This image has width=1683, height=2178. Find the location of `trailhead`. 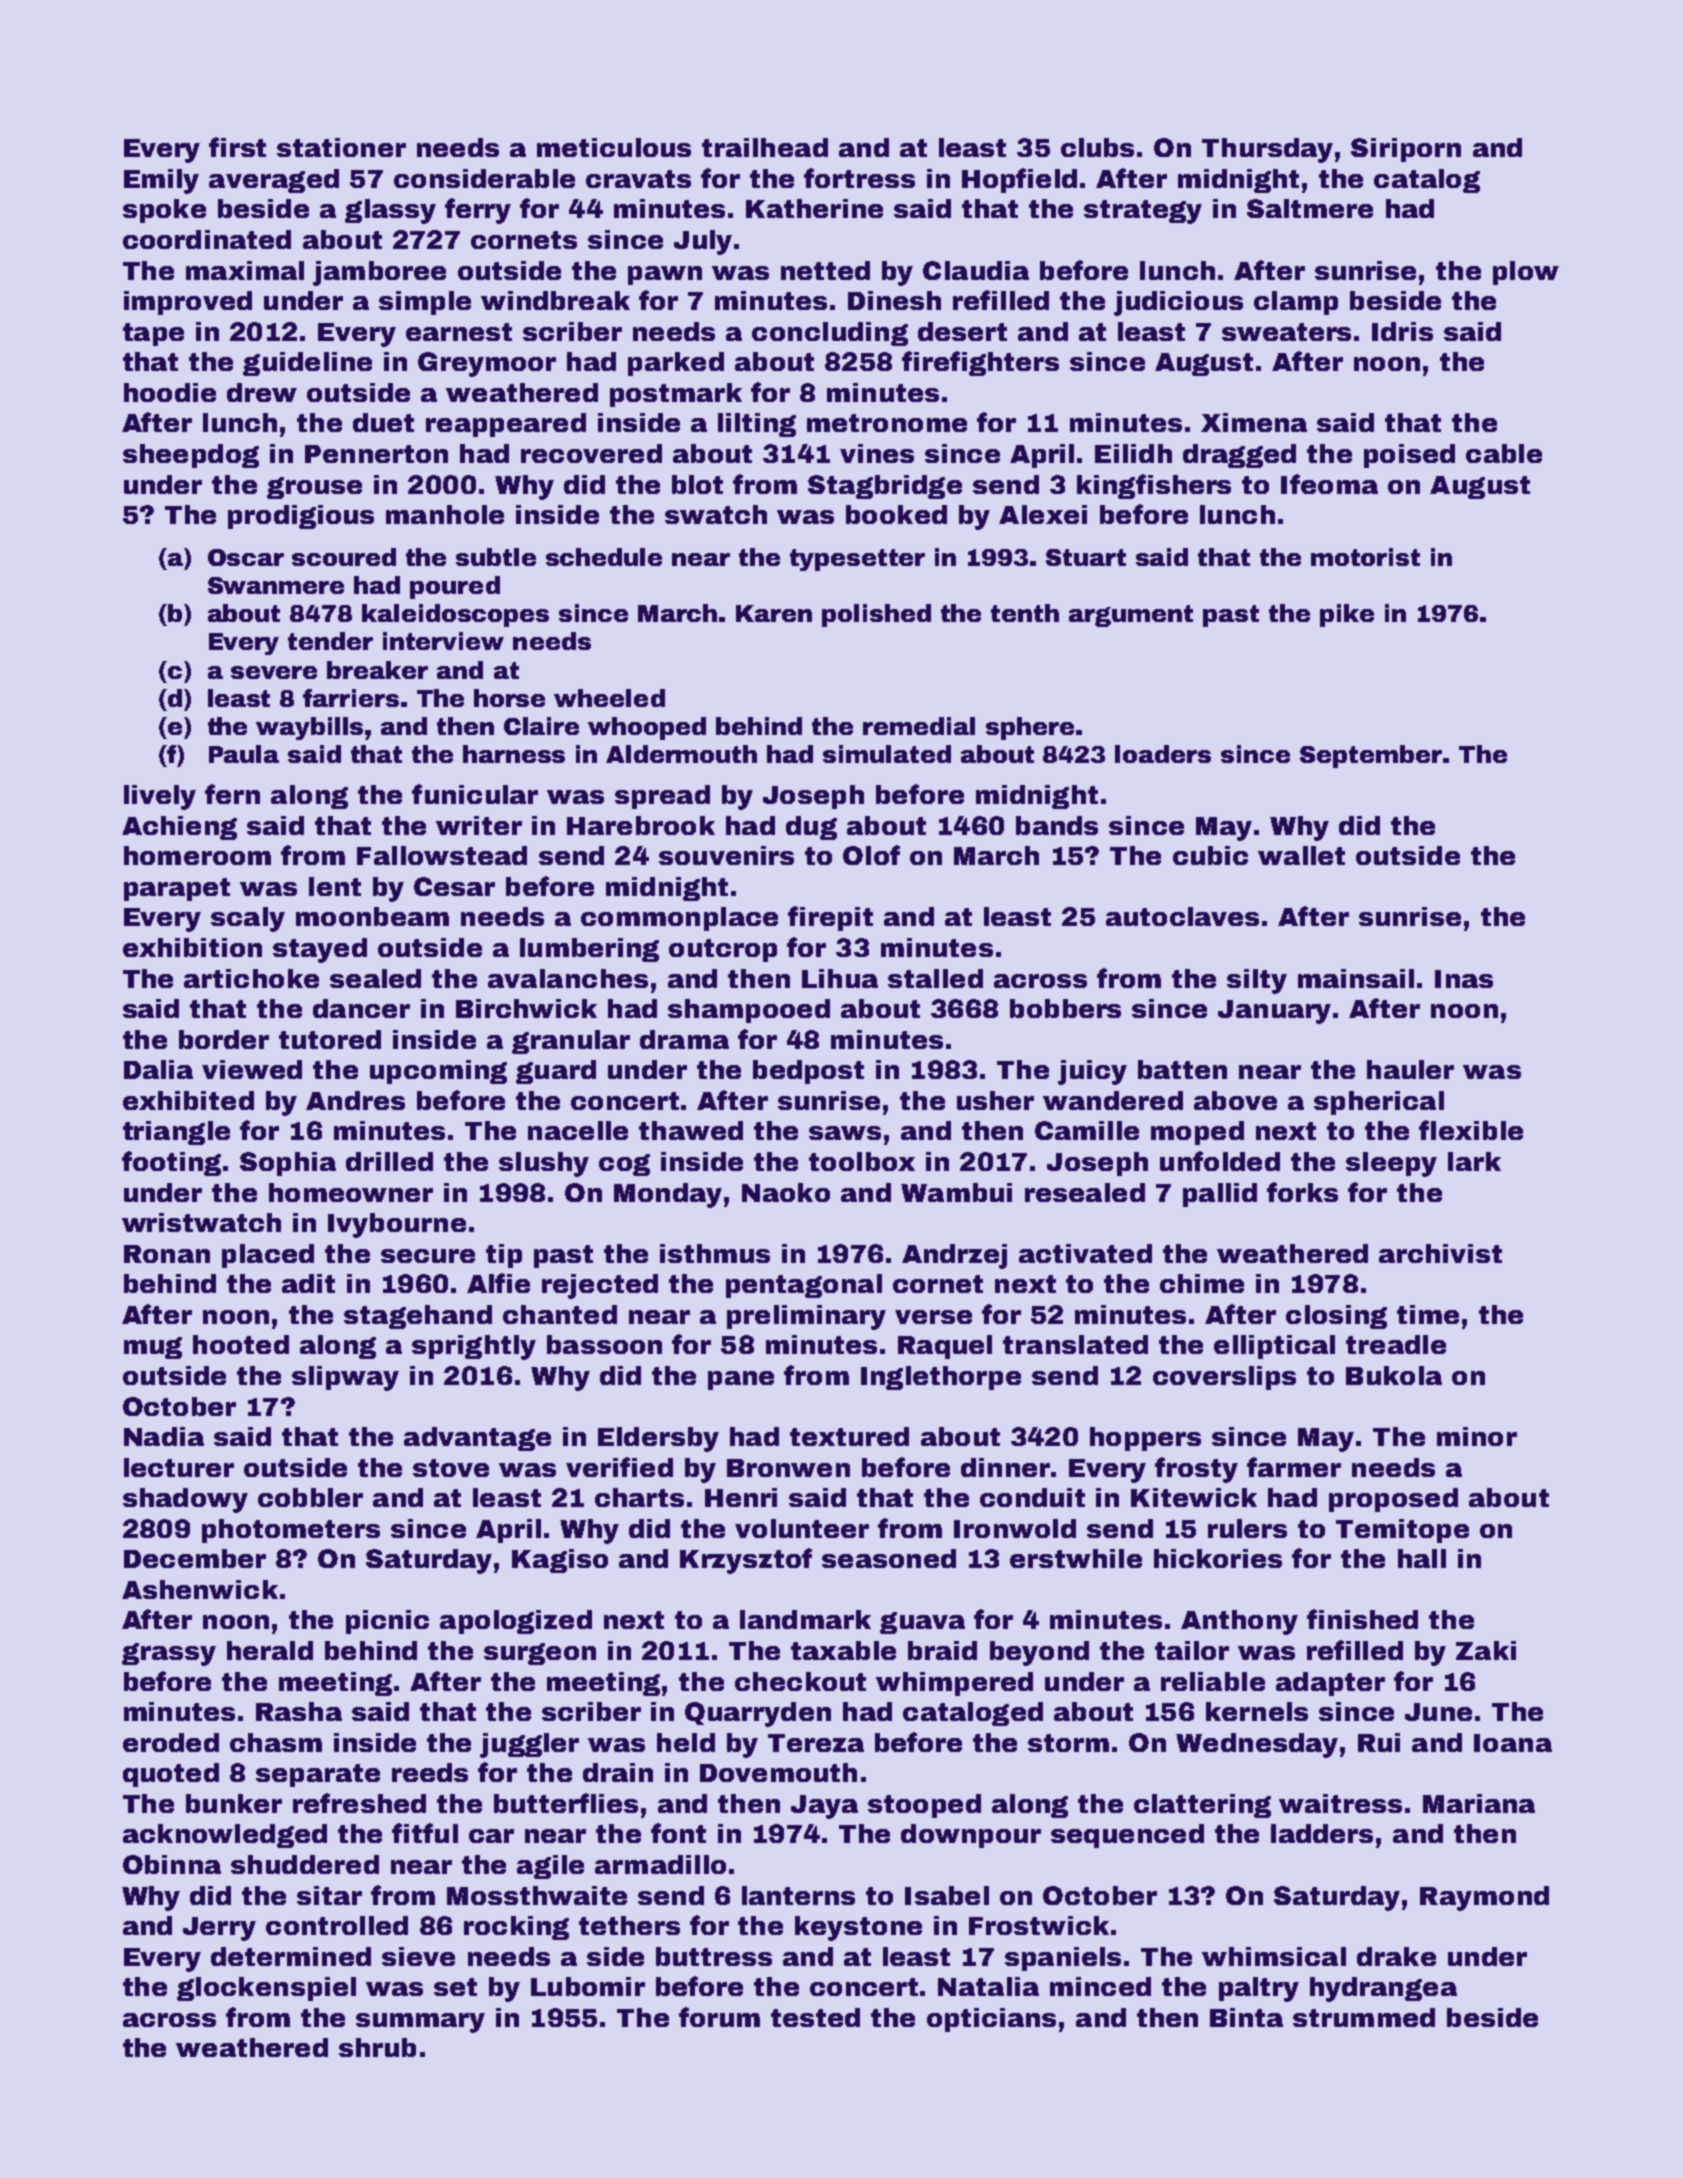

trailhead is located at coordinates (765, 147).
